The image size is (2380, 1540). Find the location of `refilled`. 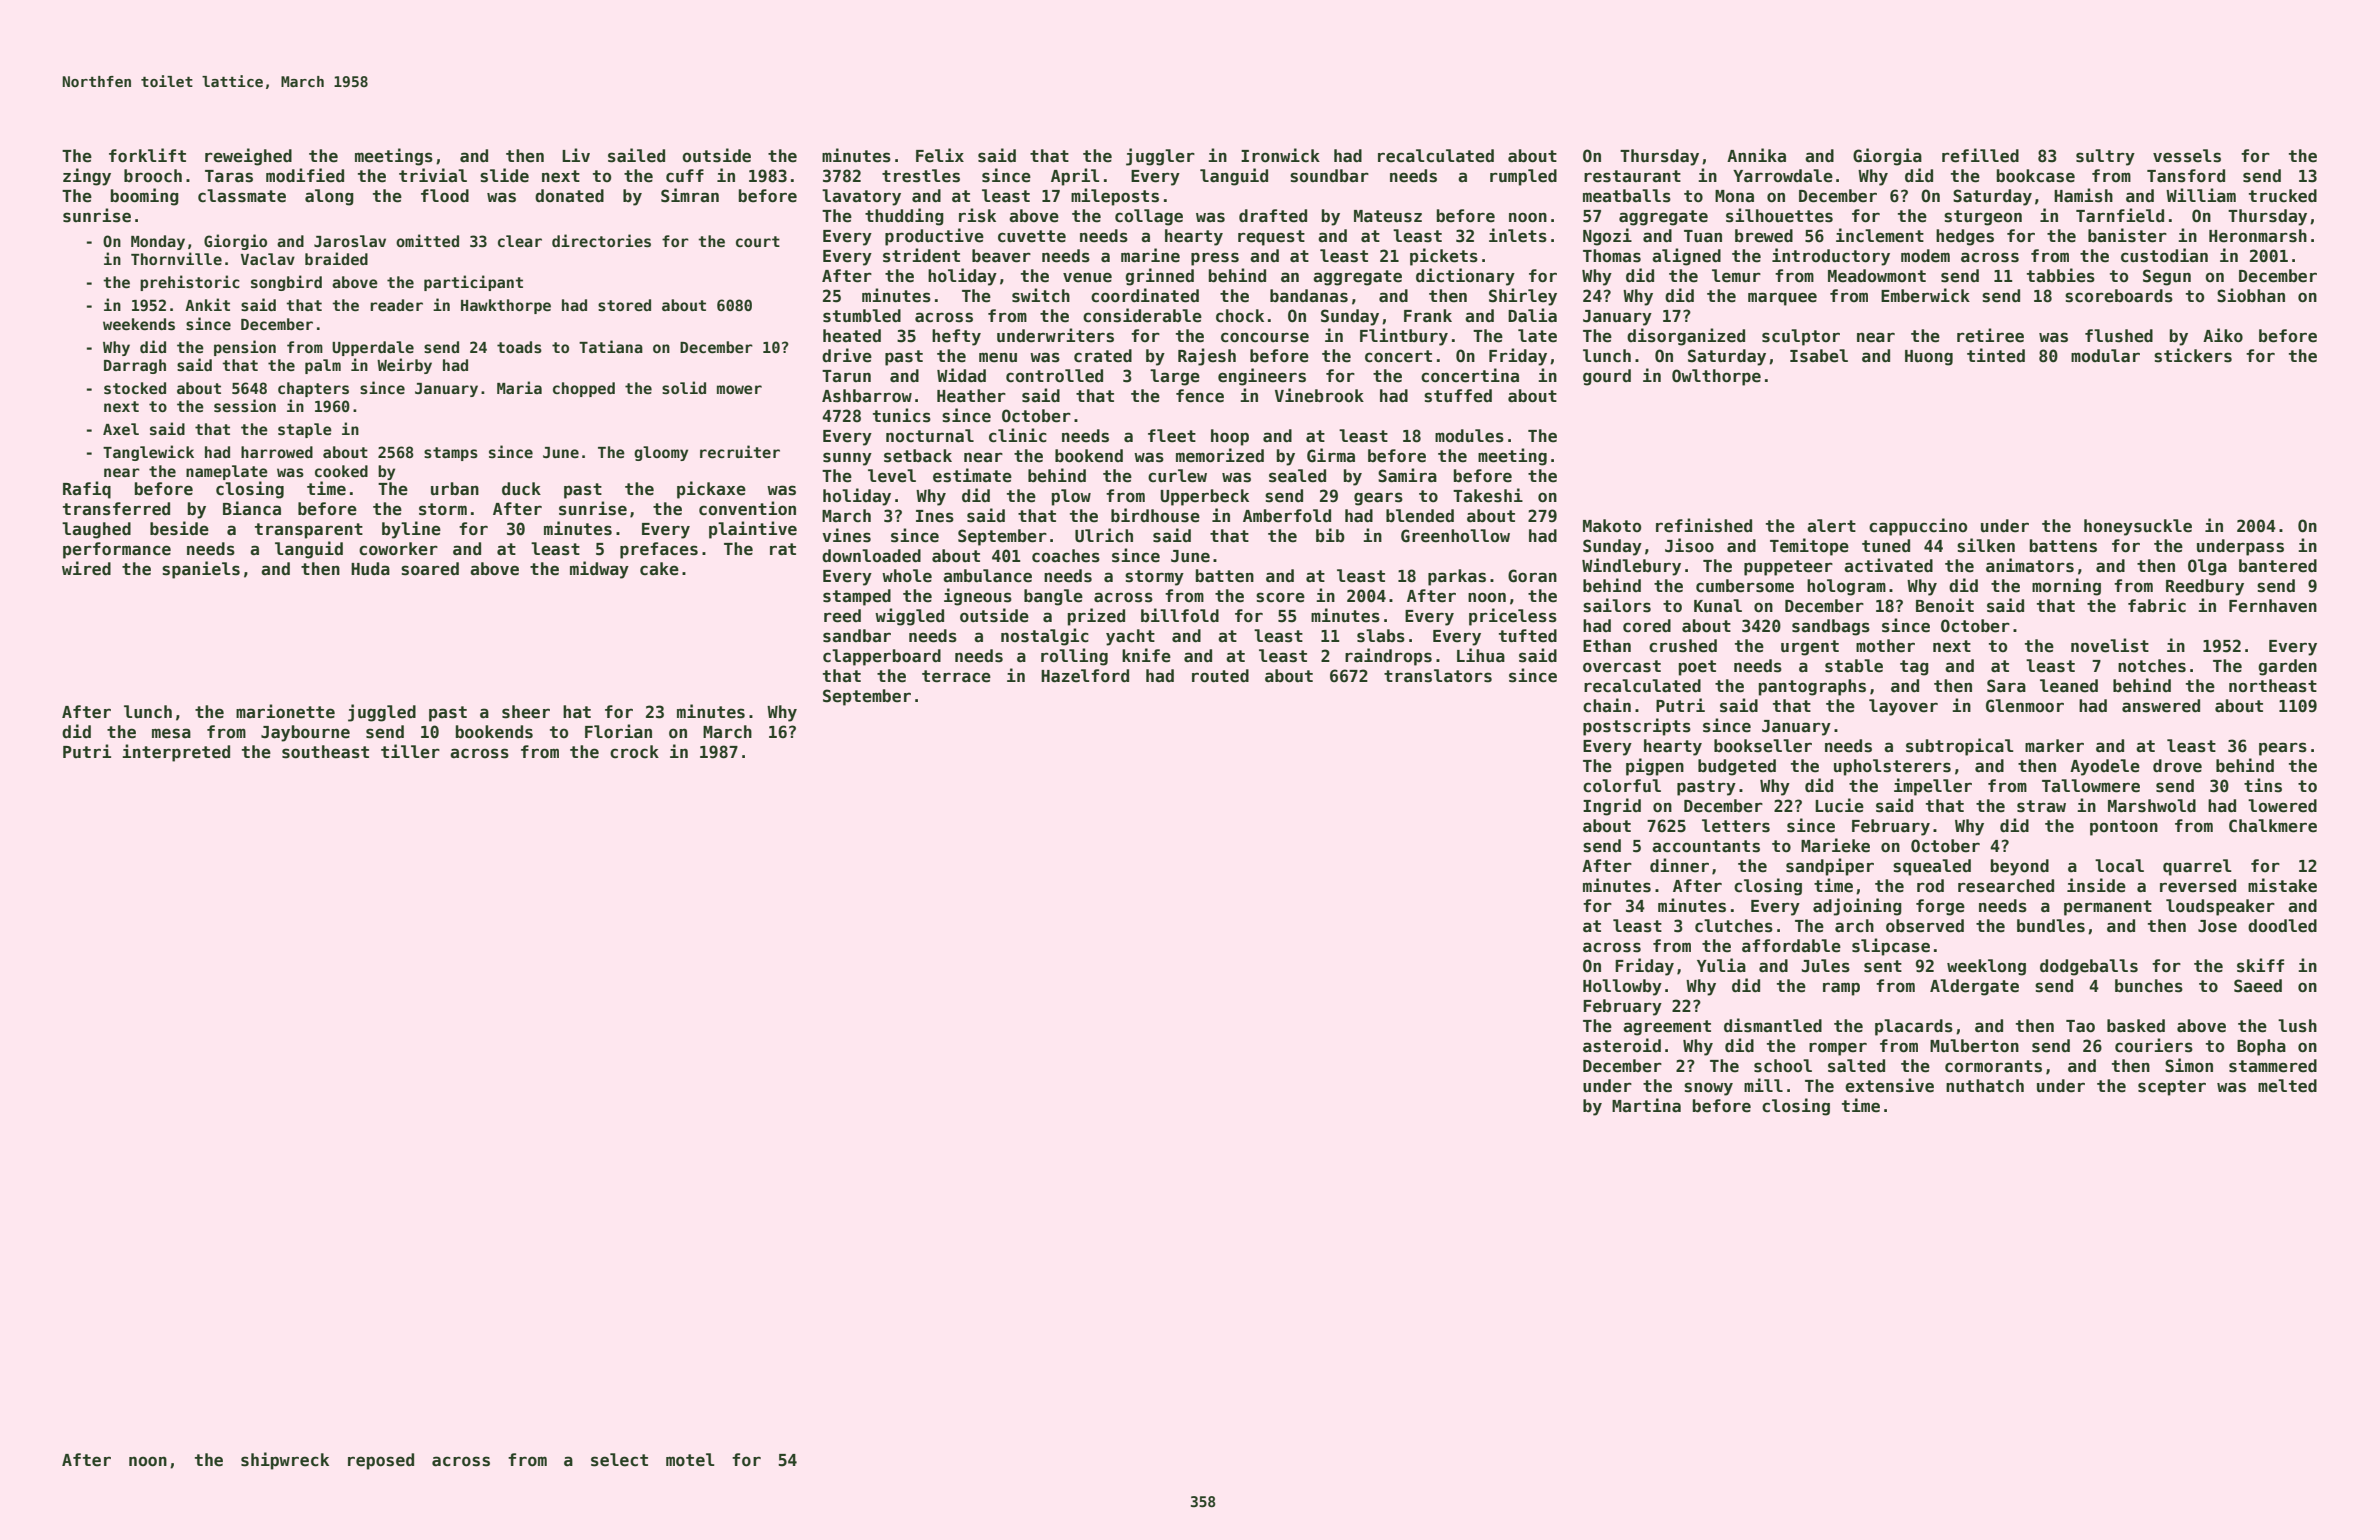

refilled is located at coordinates (1980, 155).
